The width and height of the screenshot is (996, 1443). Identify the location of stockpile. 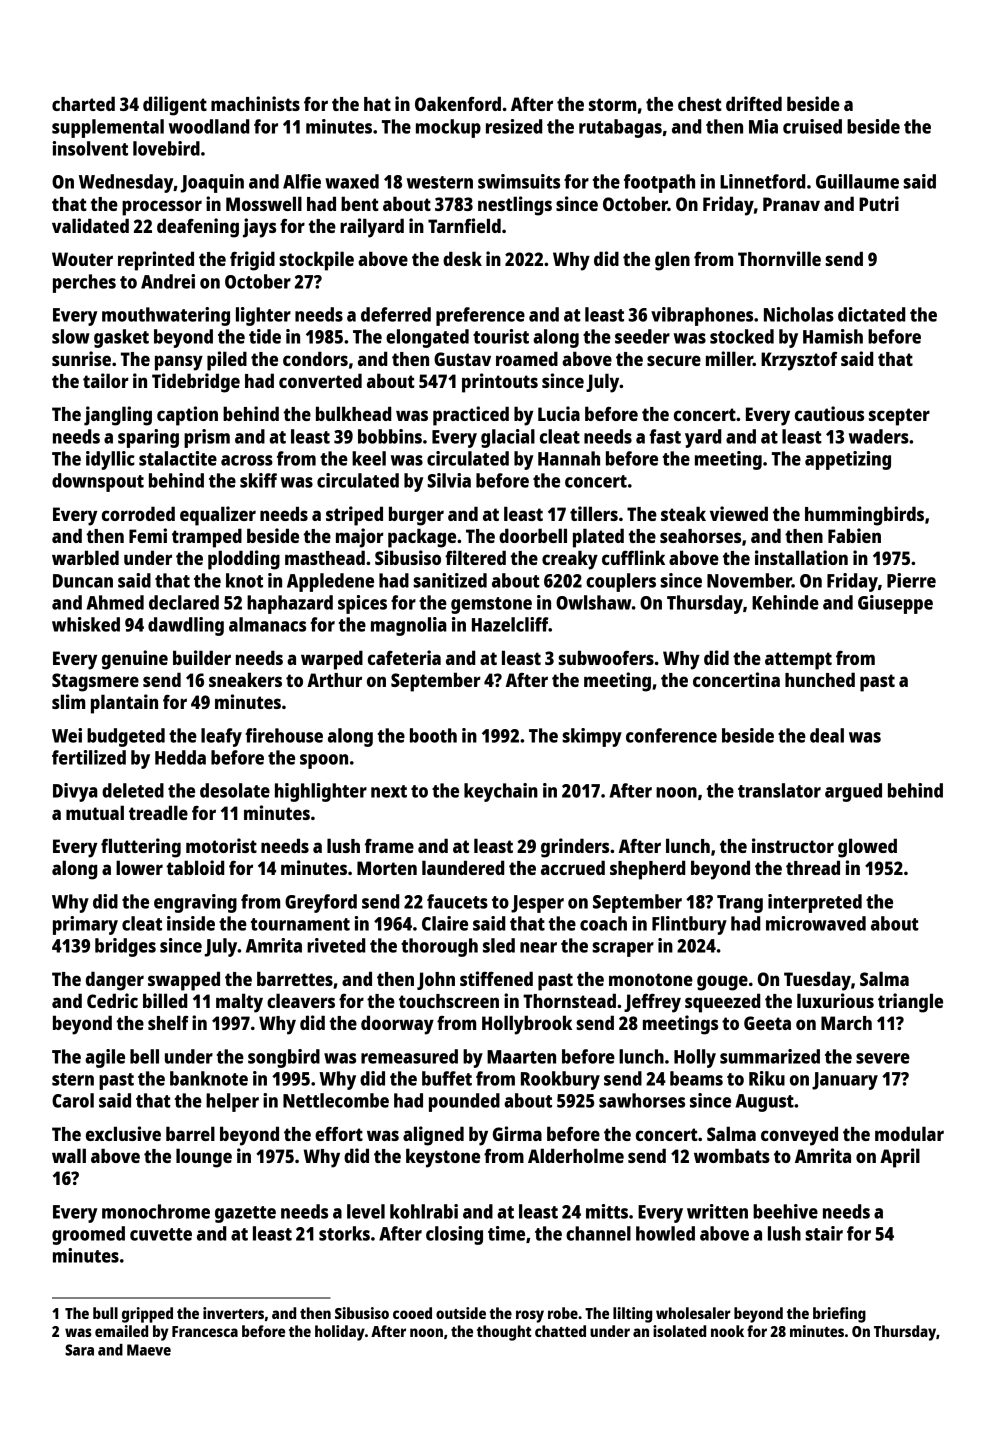
(316, 261).
